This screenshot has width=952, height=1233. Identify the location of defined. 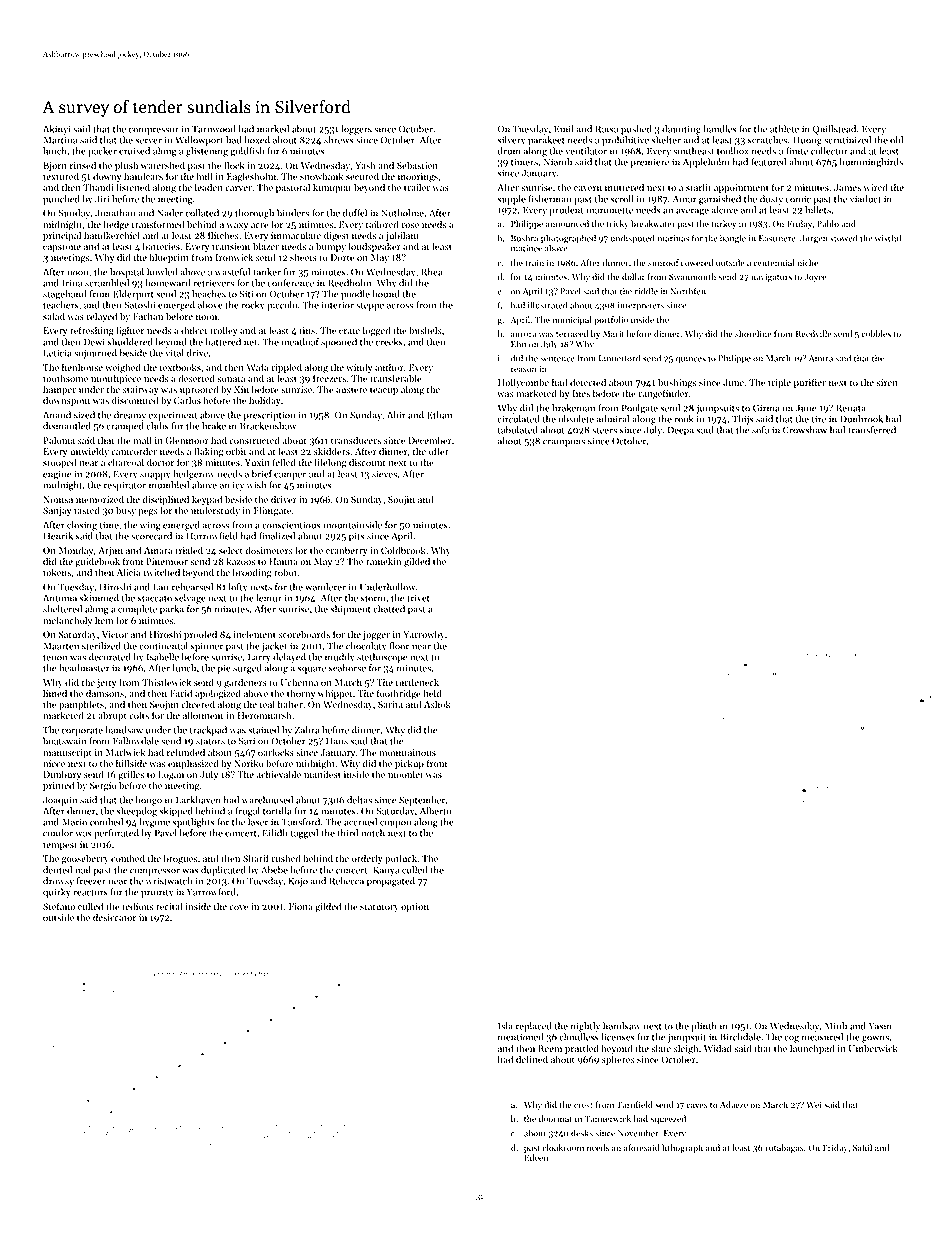
(532, 1059).
